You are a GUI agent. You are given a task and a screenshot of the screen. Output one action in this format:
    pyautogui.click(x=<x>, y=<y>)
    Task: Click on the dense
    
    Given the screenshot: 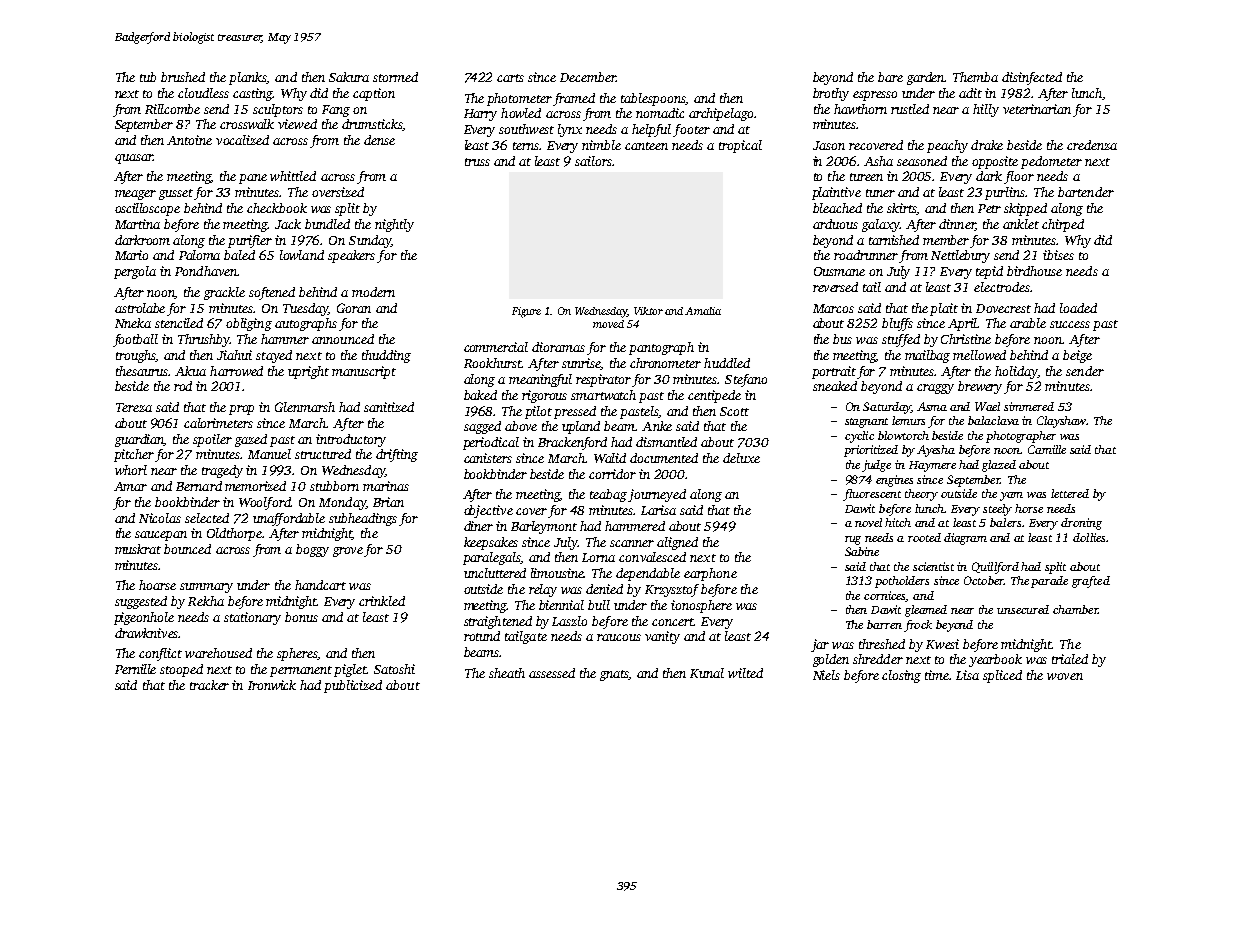 What is the action you would take?
    pyautogui.click(x=379, y=140)
